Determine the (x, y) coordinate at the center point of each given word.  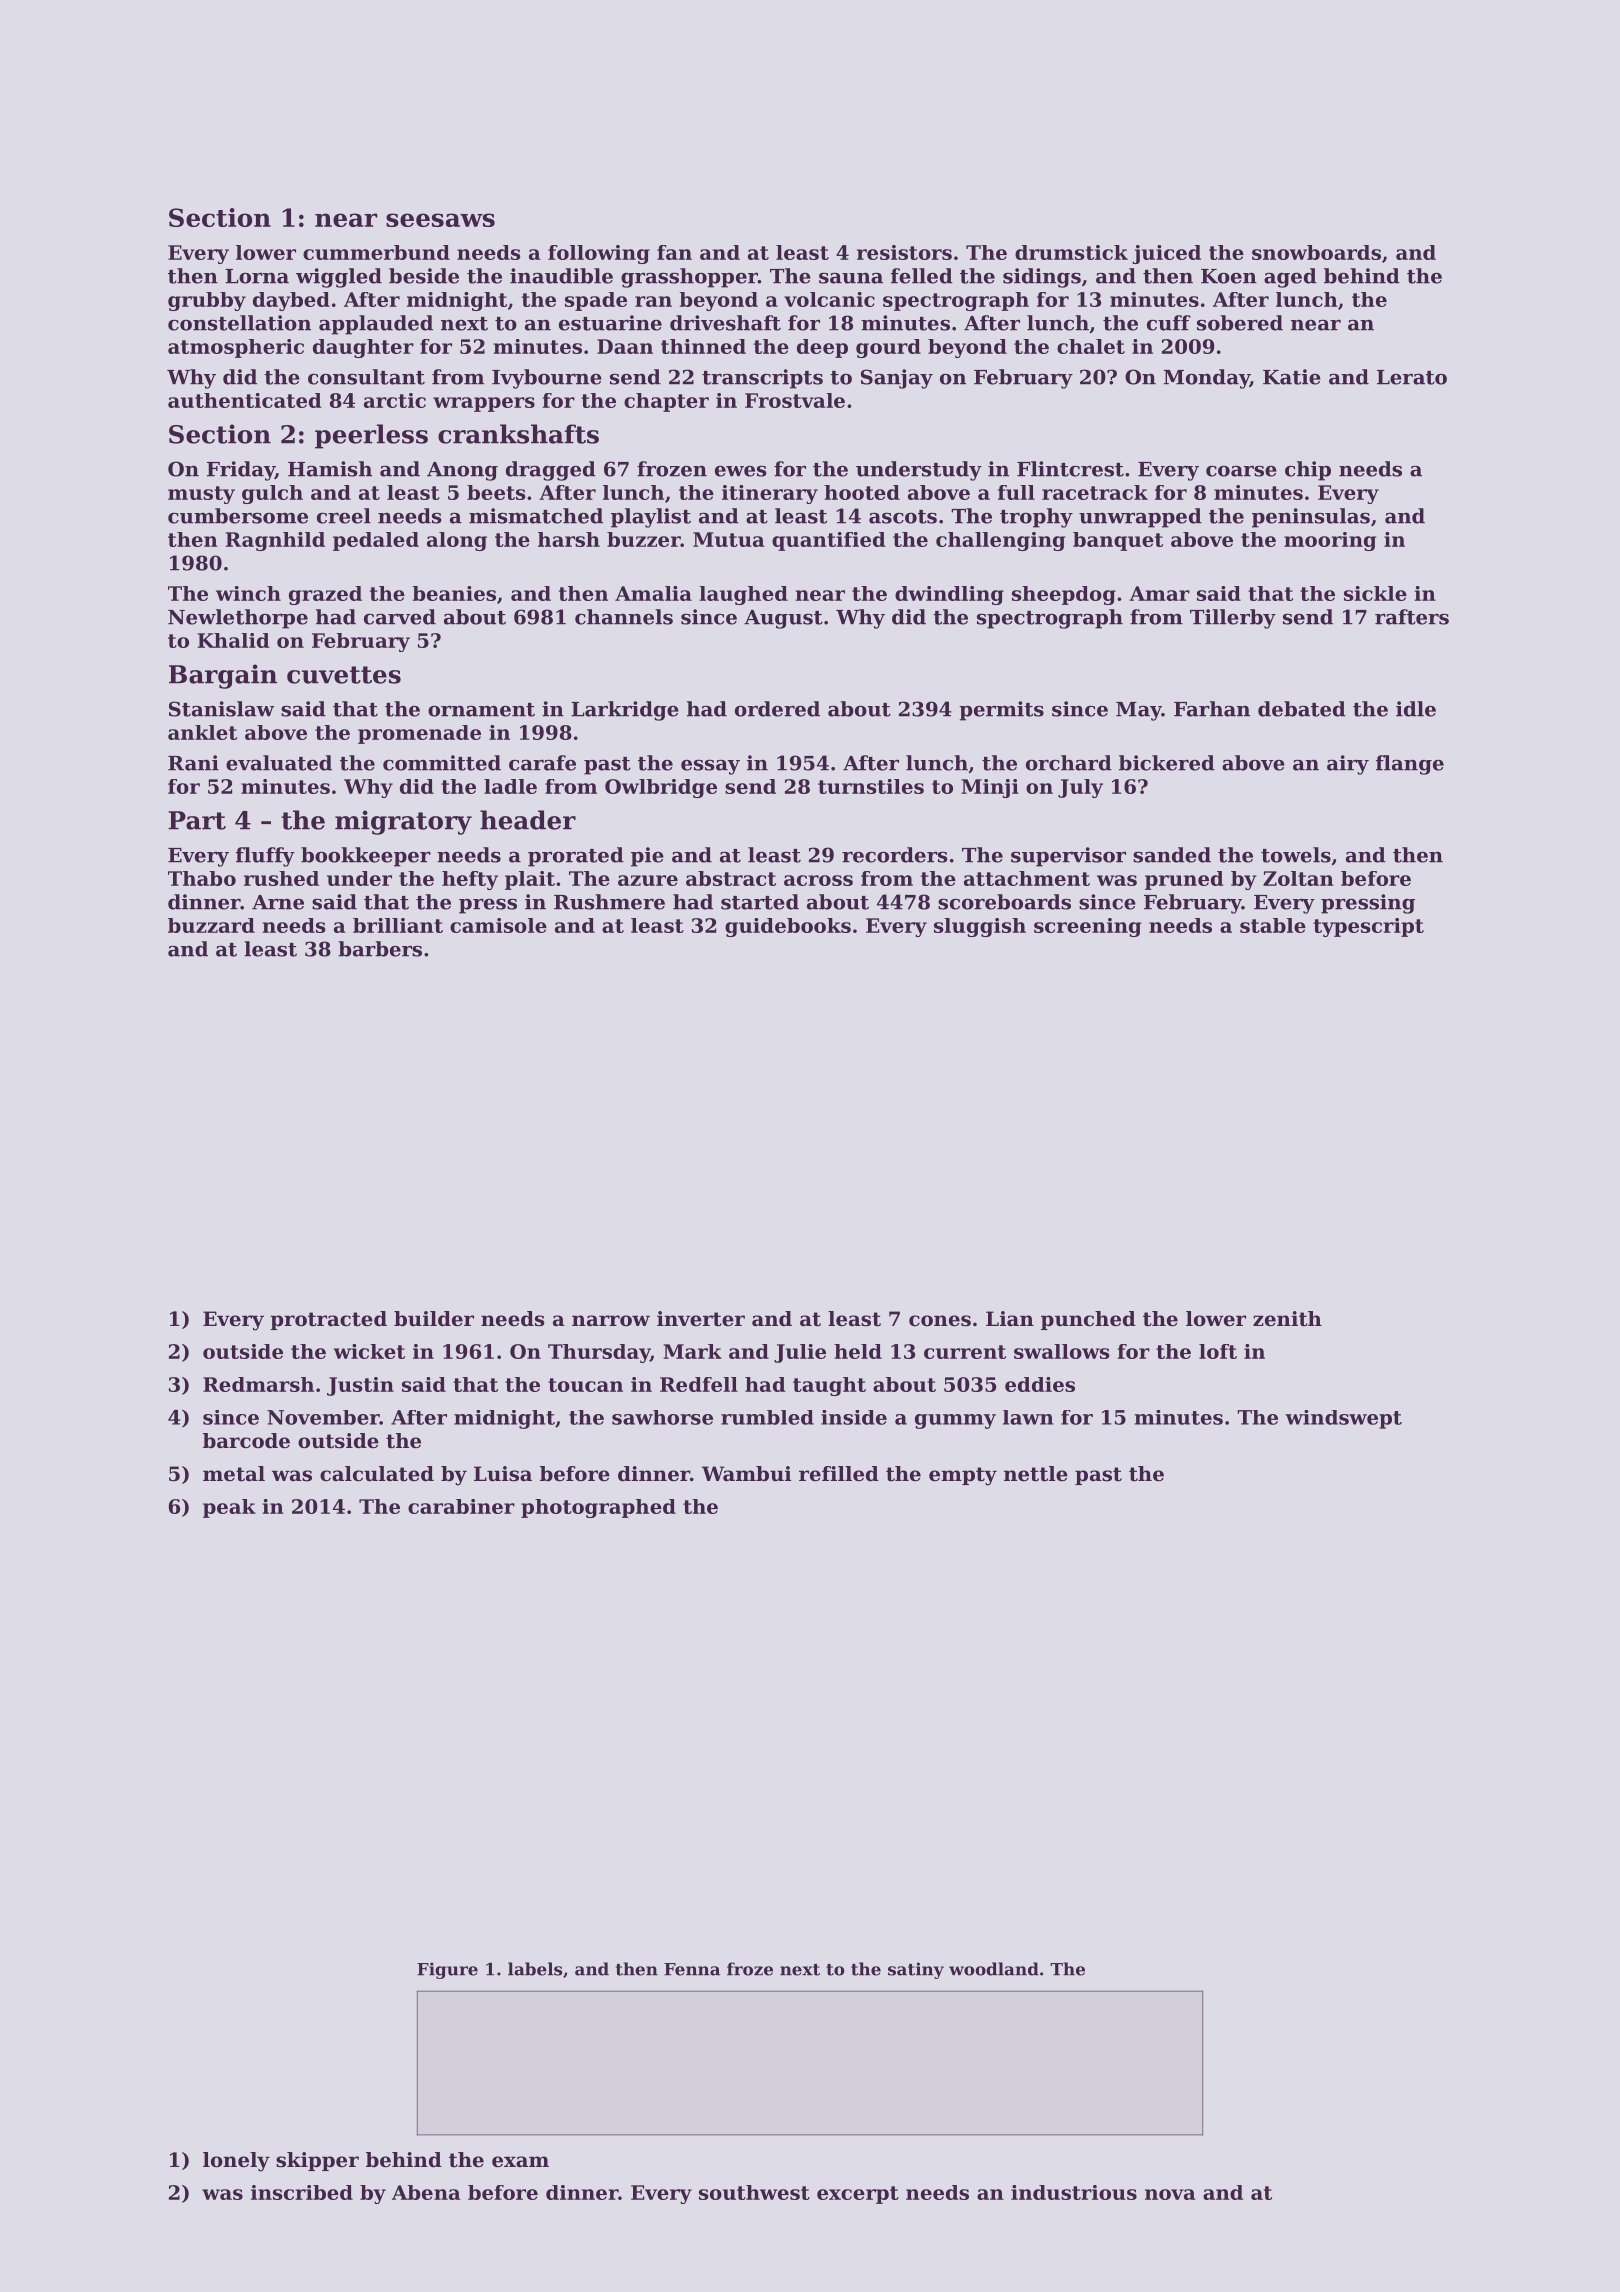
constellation (239, 323)
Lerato (1412, 377)
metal (234, 1474)
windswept (1343, 1419)
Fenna (692, 1969)
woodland (994, 1969)
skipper (317, 2161)
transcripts (762, 379)
